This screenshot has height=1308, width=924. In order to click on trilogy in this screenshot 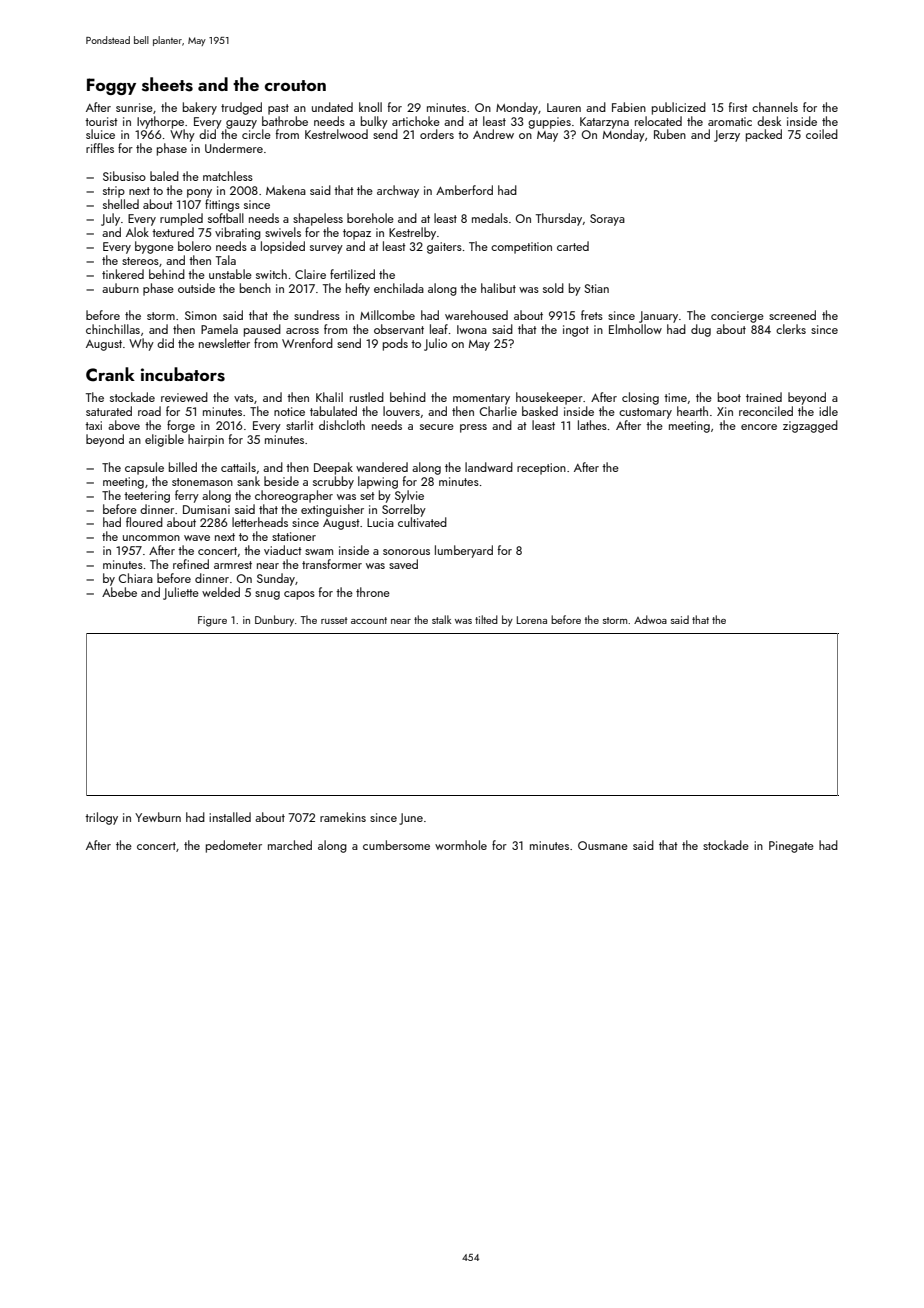, I will do `click(101, 818)`.
